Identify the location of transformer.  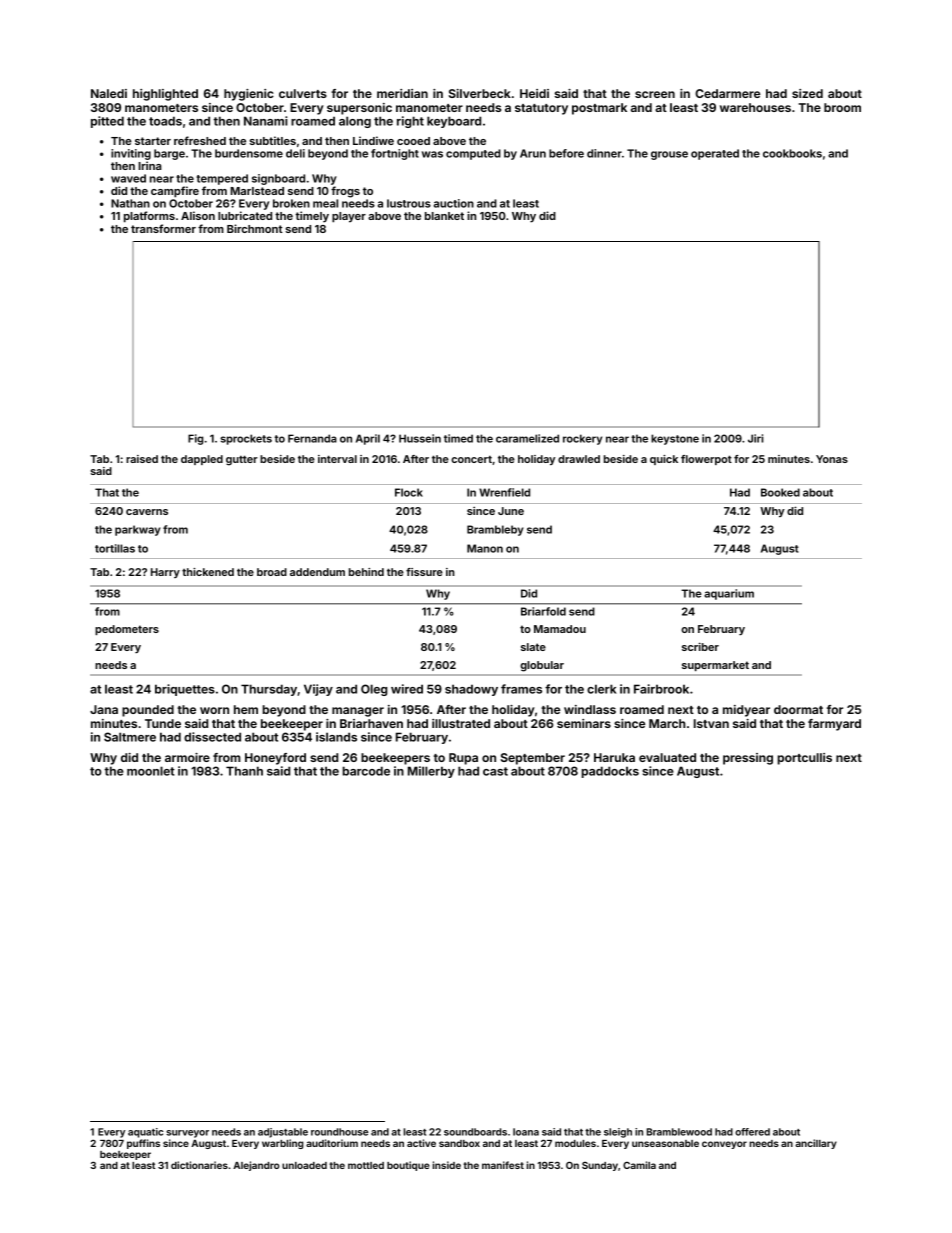
(163, 228).
